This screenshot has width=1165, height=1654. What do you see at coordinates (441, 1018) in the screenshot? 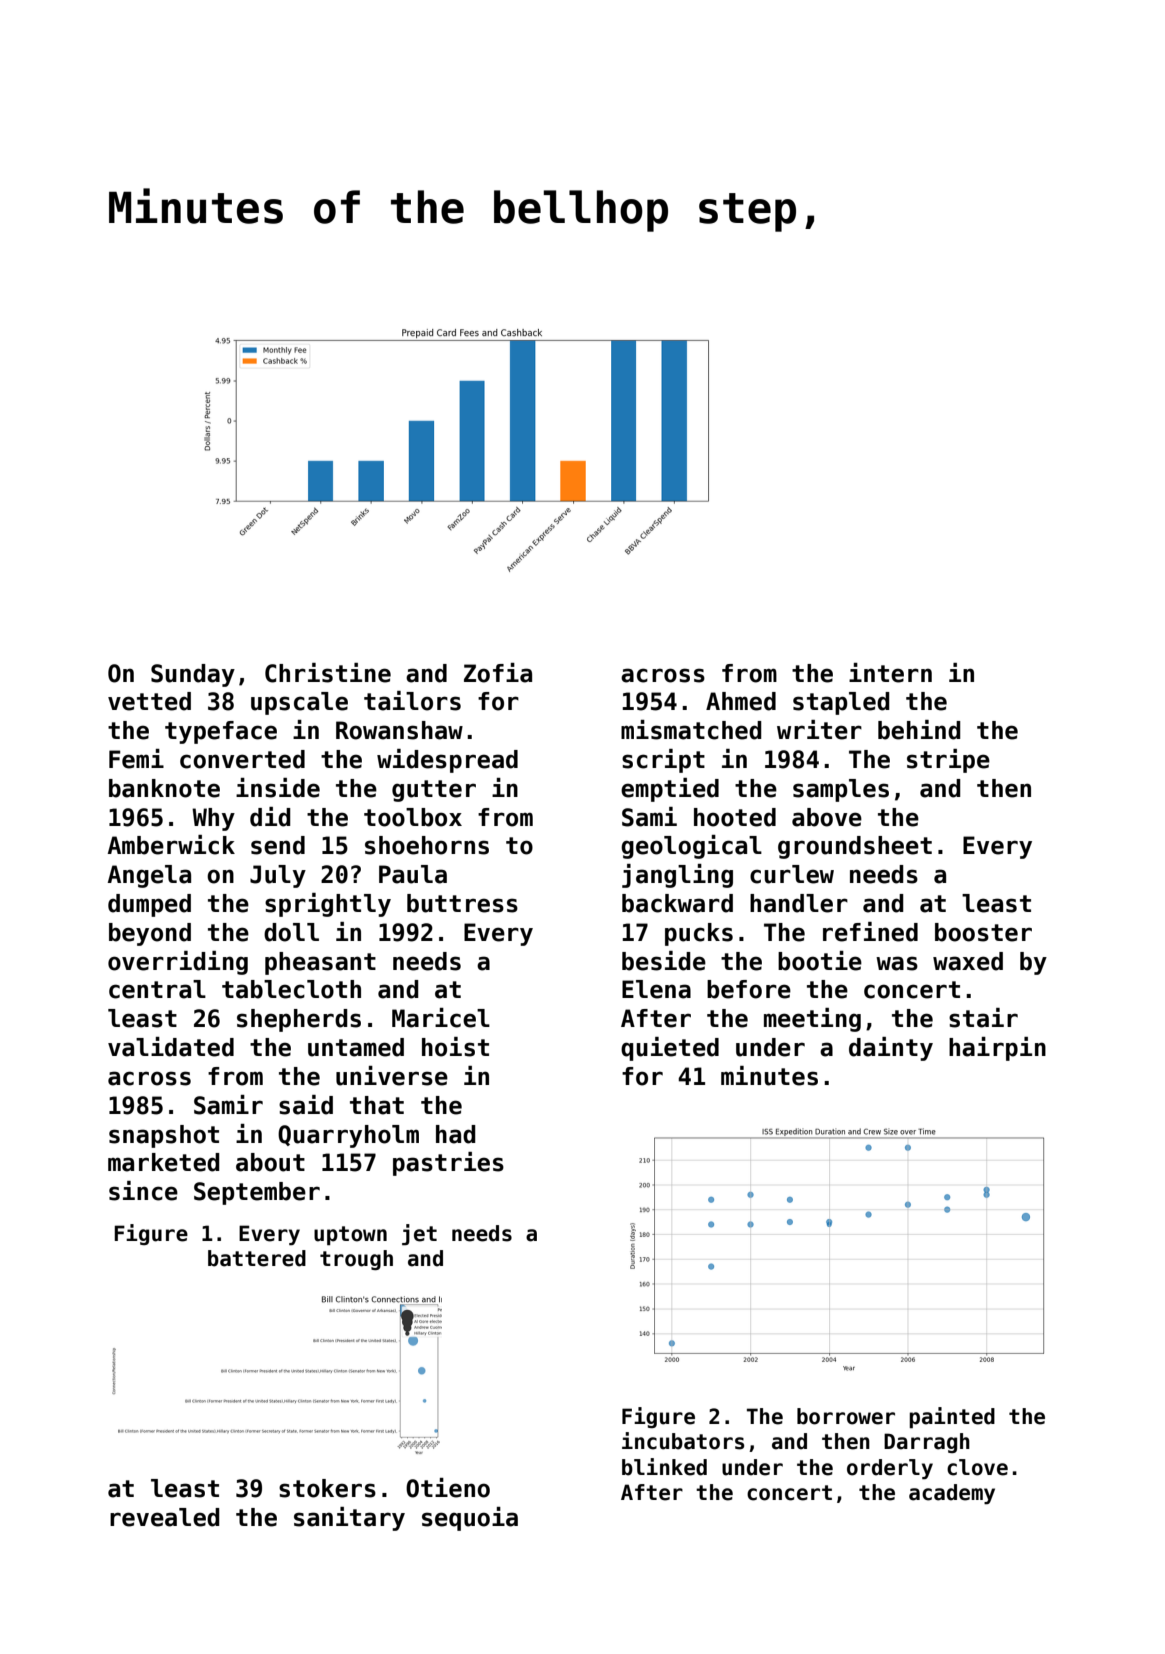
I see `Maricel` at bounding box center [441, 1018].
